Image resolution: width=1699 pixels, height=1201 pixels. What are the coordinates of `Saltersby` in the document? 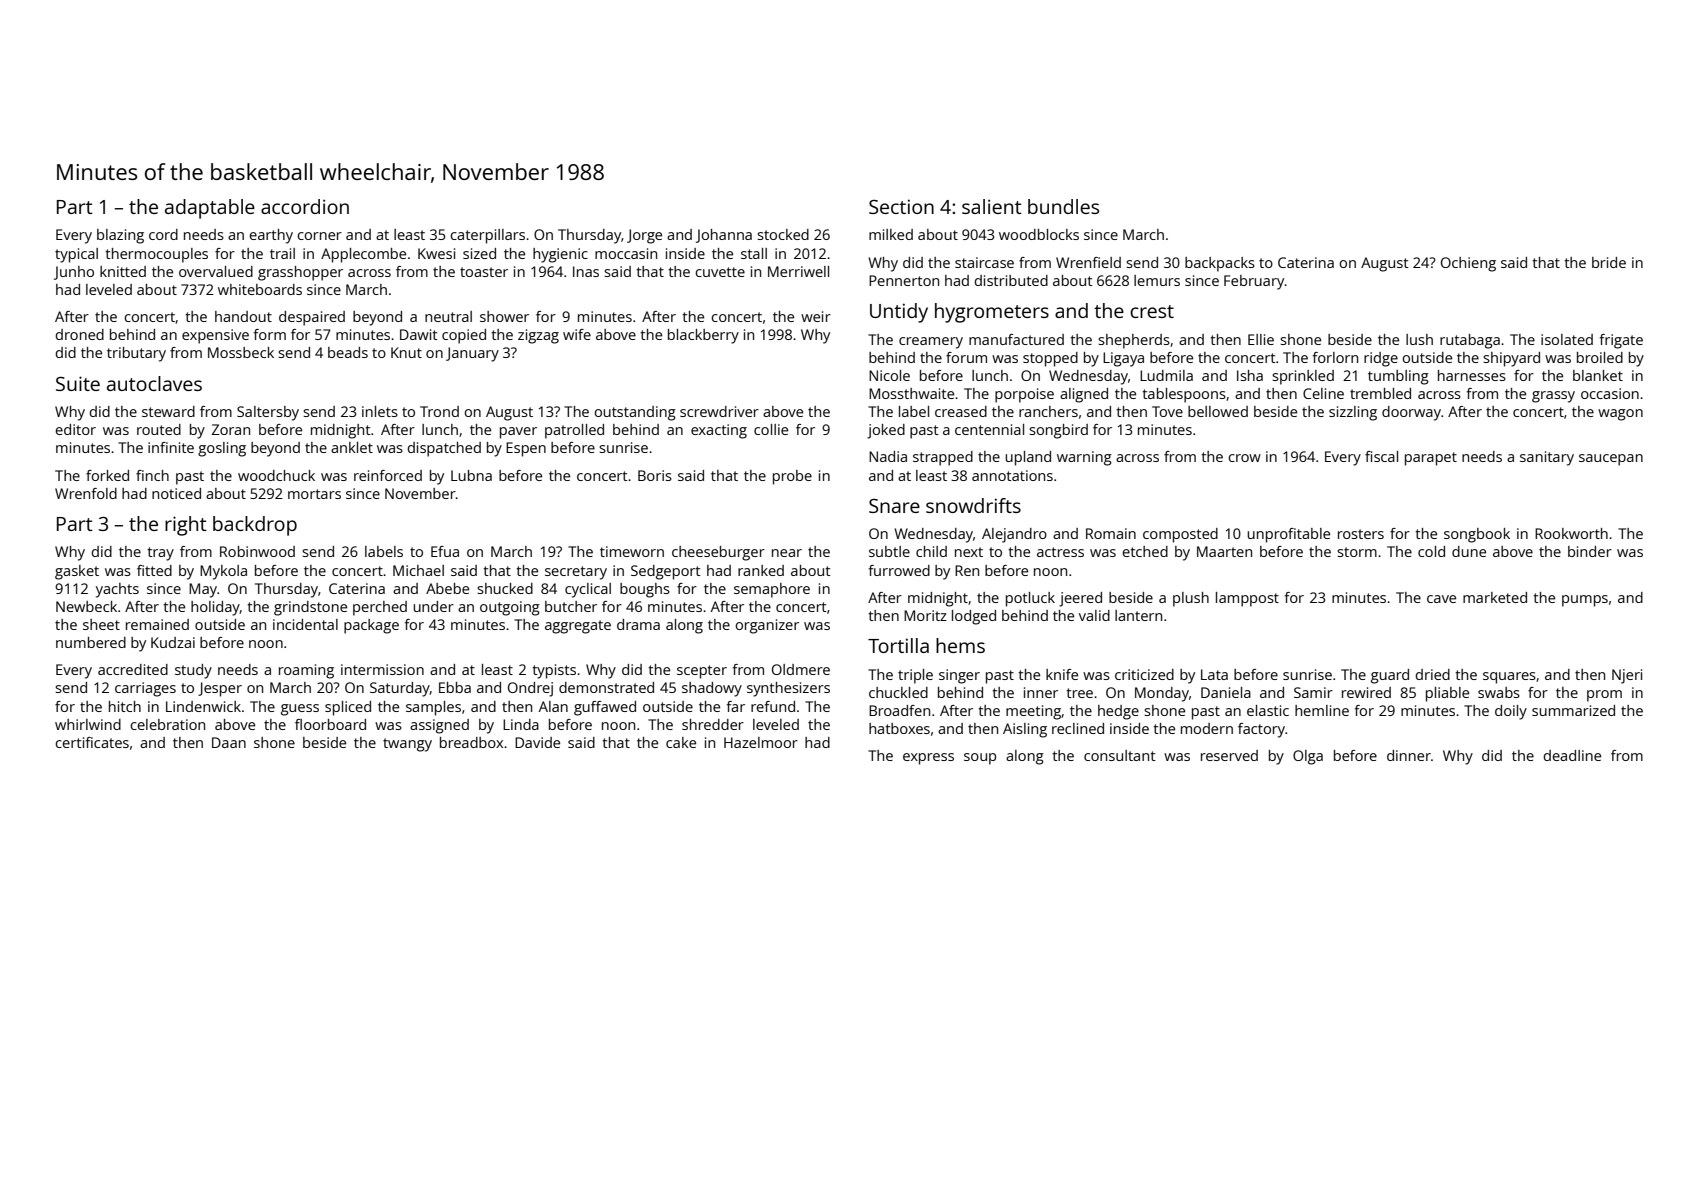 It's located at (268, 413).
